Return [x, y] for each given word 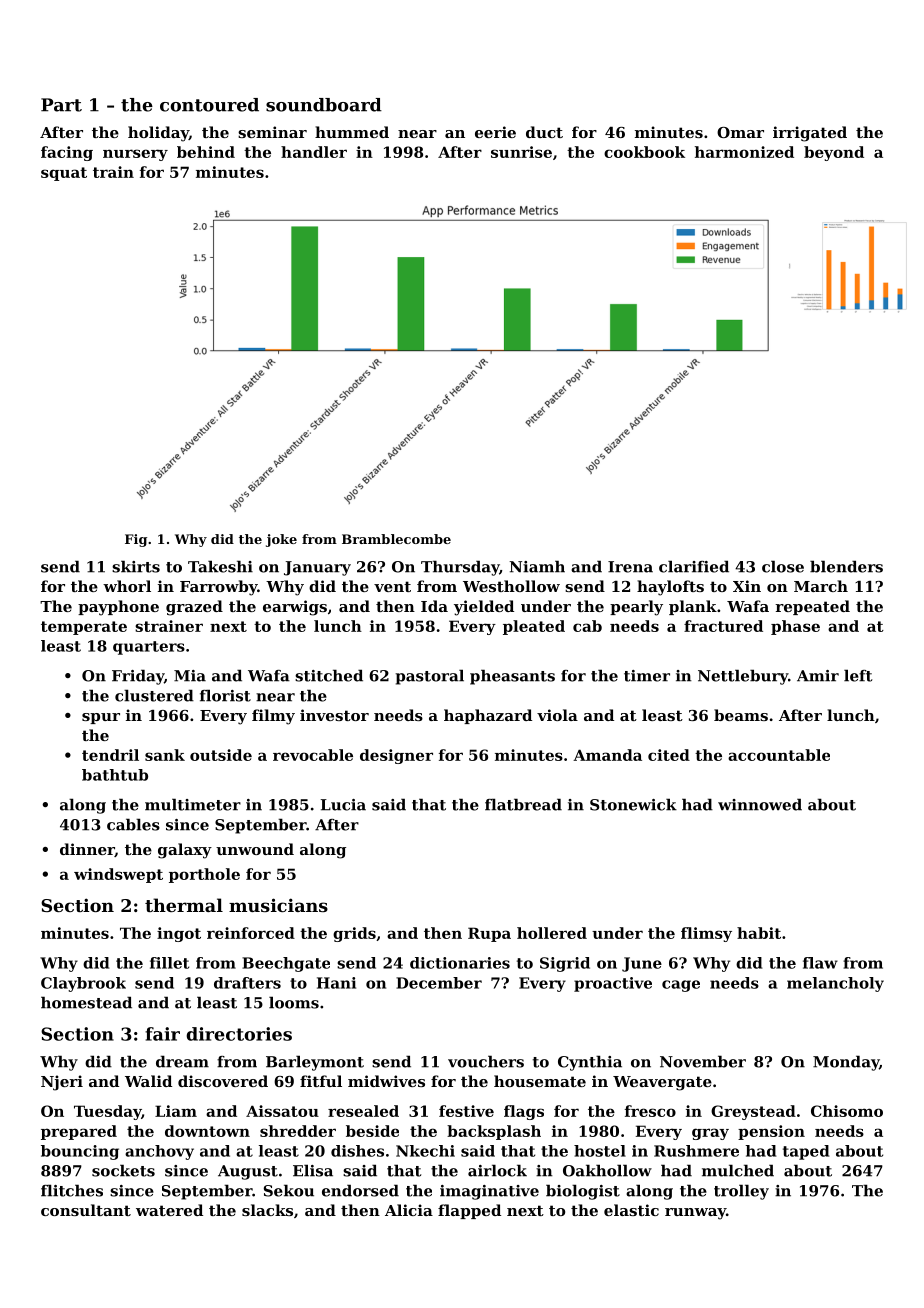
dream [182, 1061]
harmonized [744, 152]
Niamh [537, 566]
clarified [694, 566]
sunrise [521, 152]
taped [806, 1152]
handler [314, 152]
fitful [321, 1081]
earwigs [295, 608]
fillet [169, 963]
